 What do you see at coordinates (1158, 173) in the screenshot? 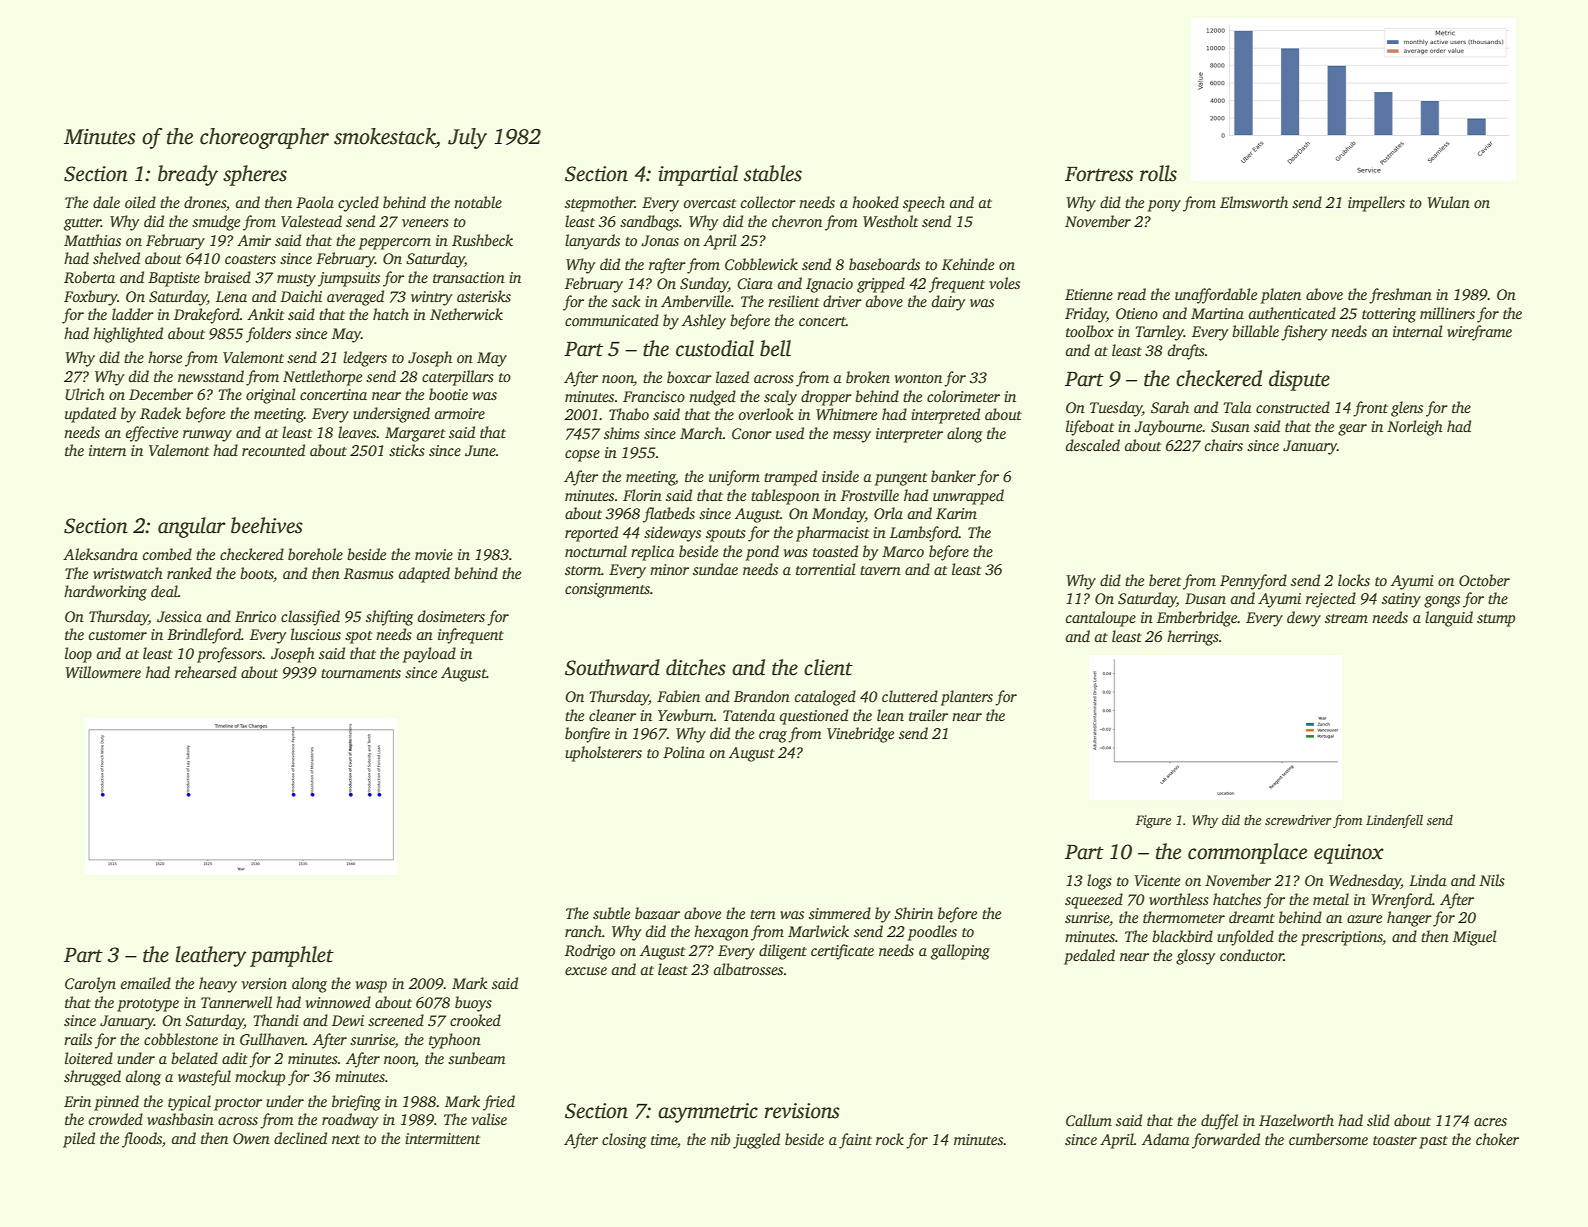
I see `rolls` at bounding box center [1158, 173].
